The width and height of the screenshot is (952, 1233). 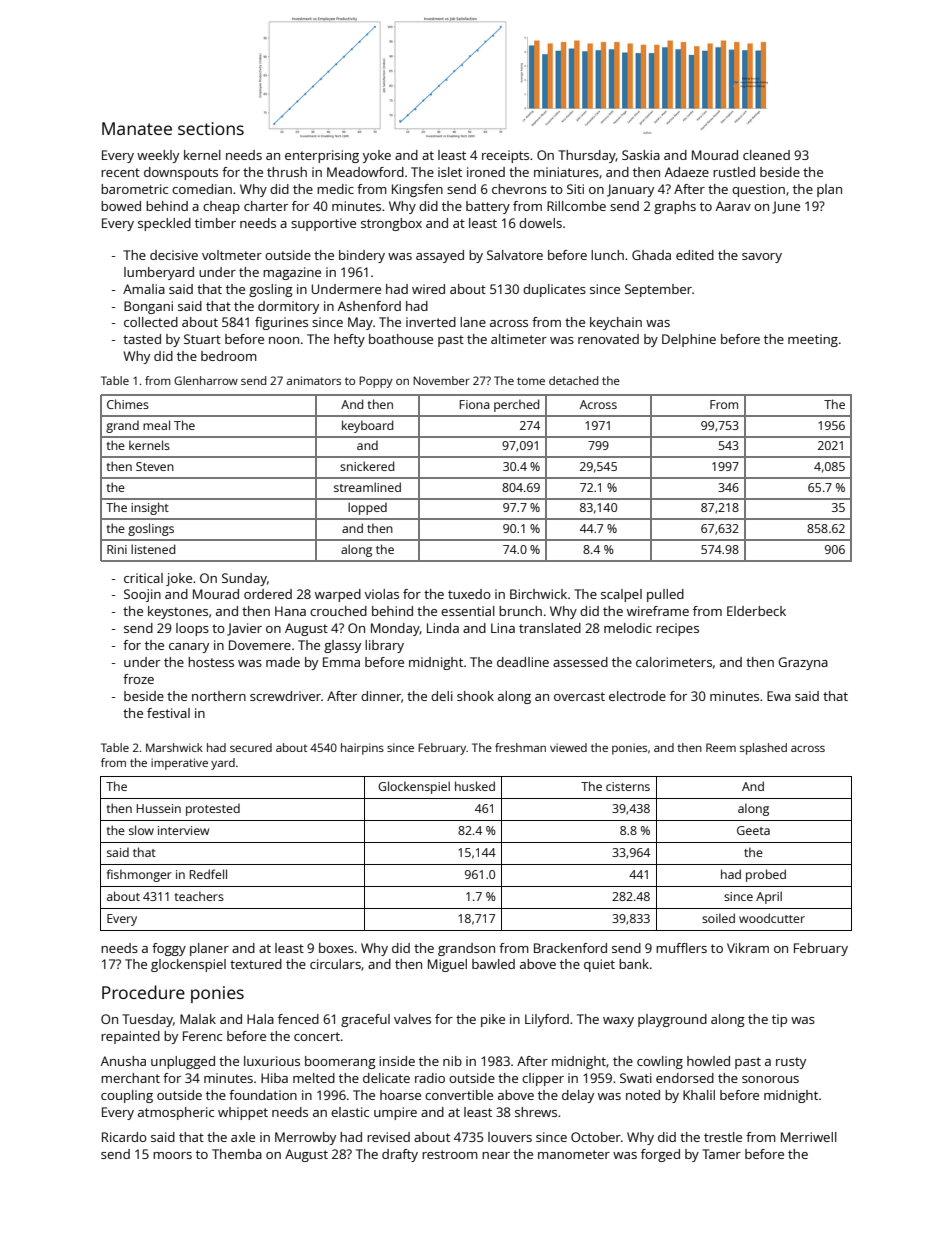 What do you see at coordinates (665, 595) in the screenshot?
I see `pulled` at bounding box center [665, 595].
